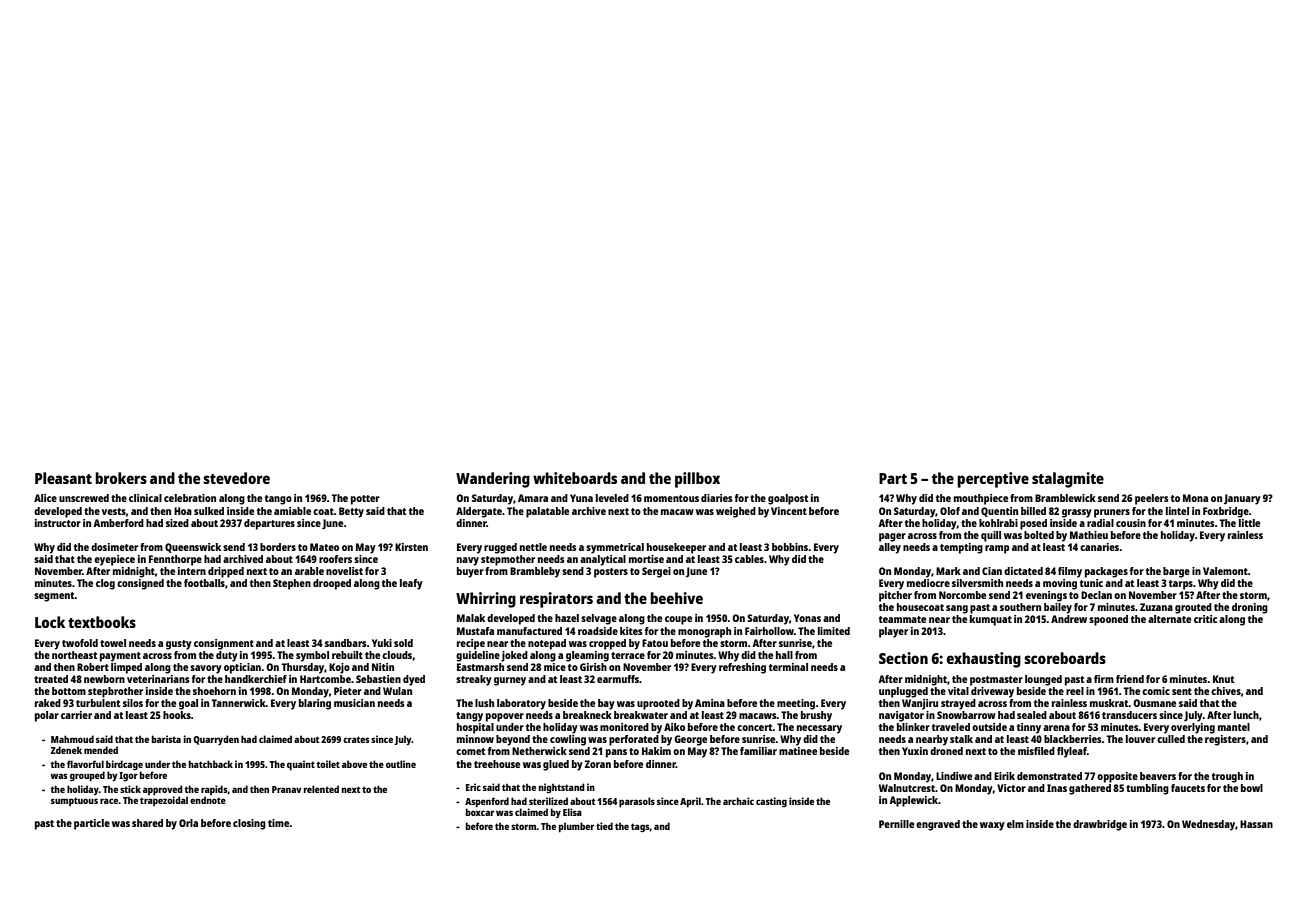  I want to click on brokers, so click(121, 478).
